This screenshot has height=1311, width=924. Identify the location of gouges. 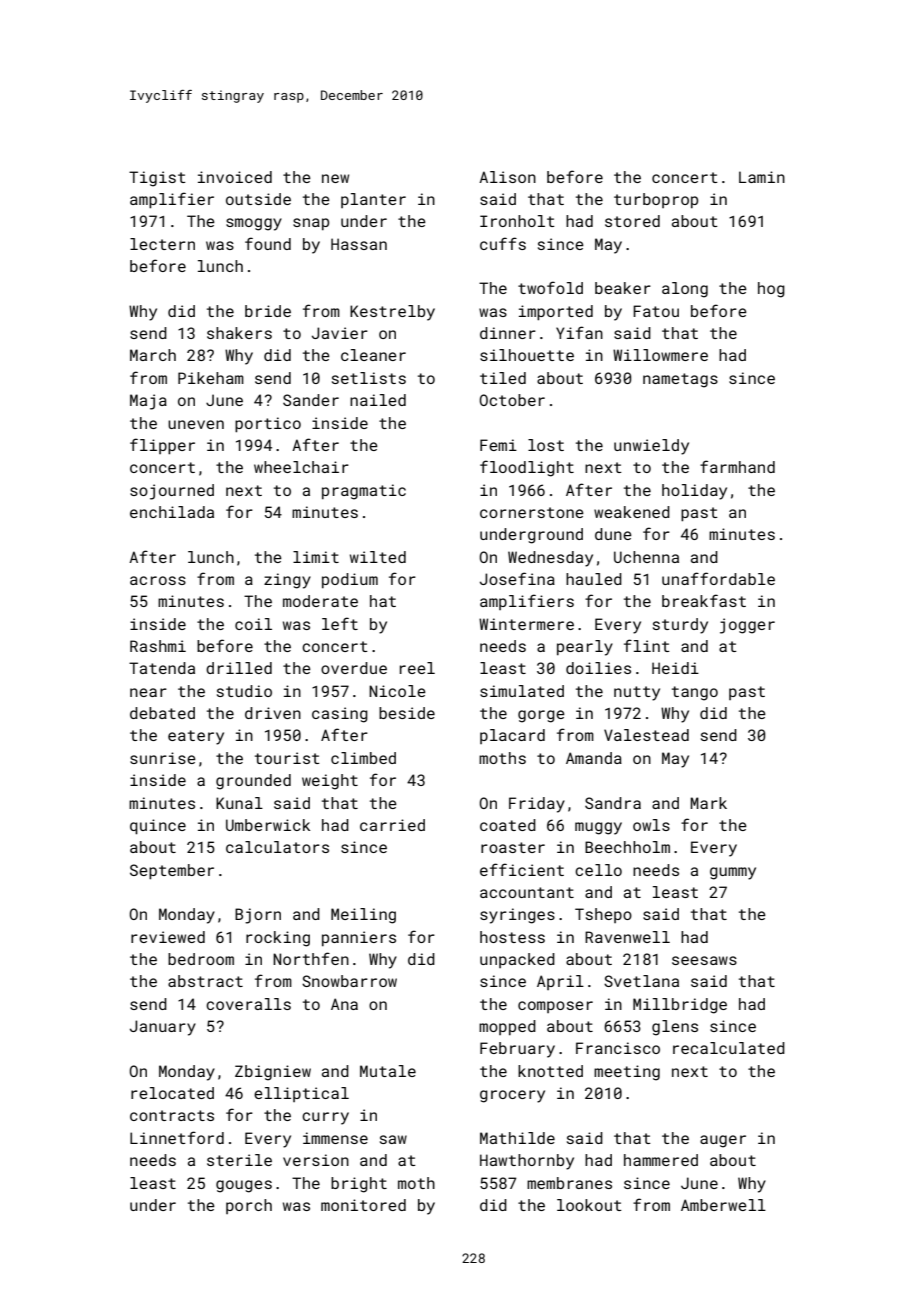
(244, 1186).
